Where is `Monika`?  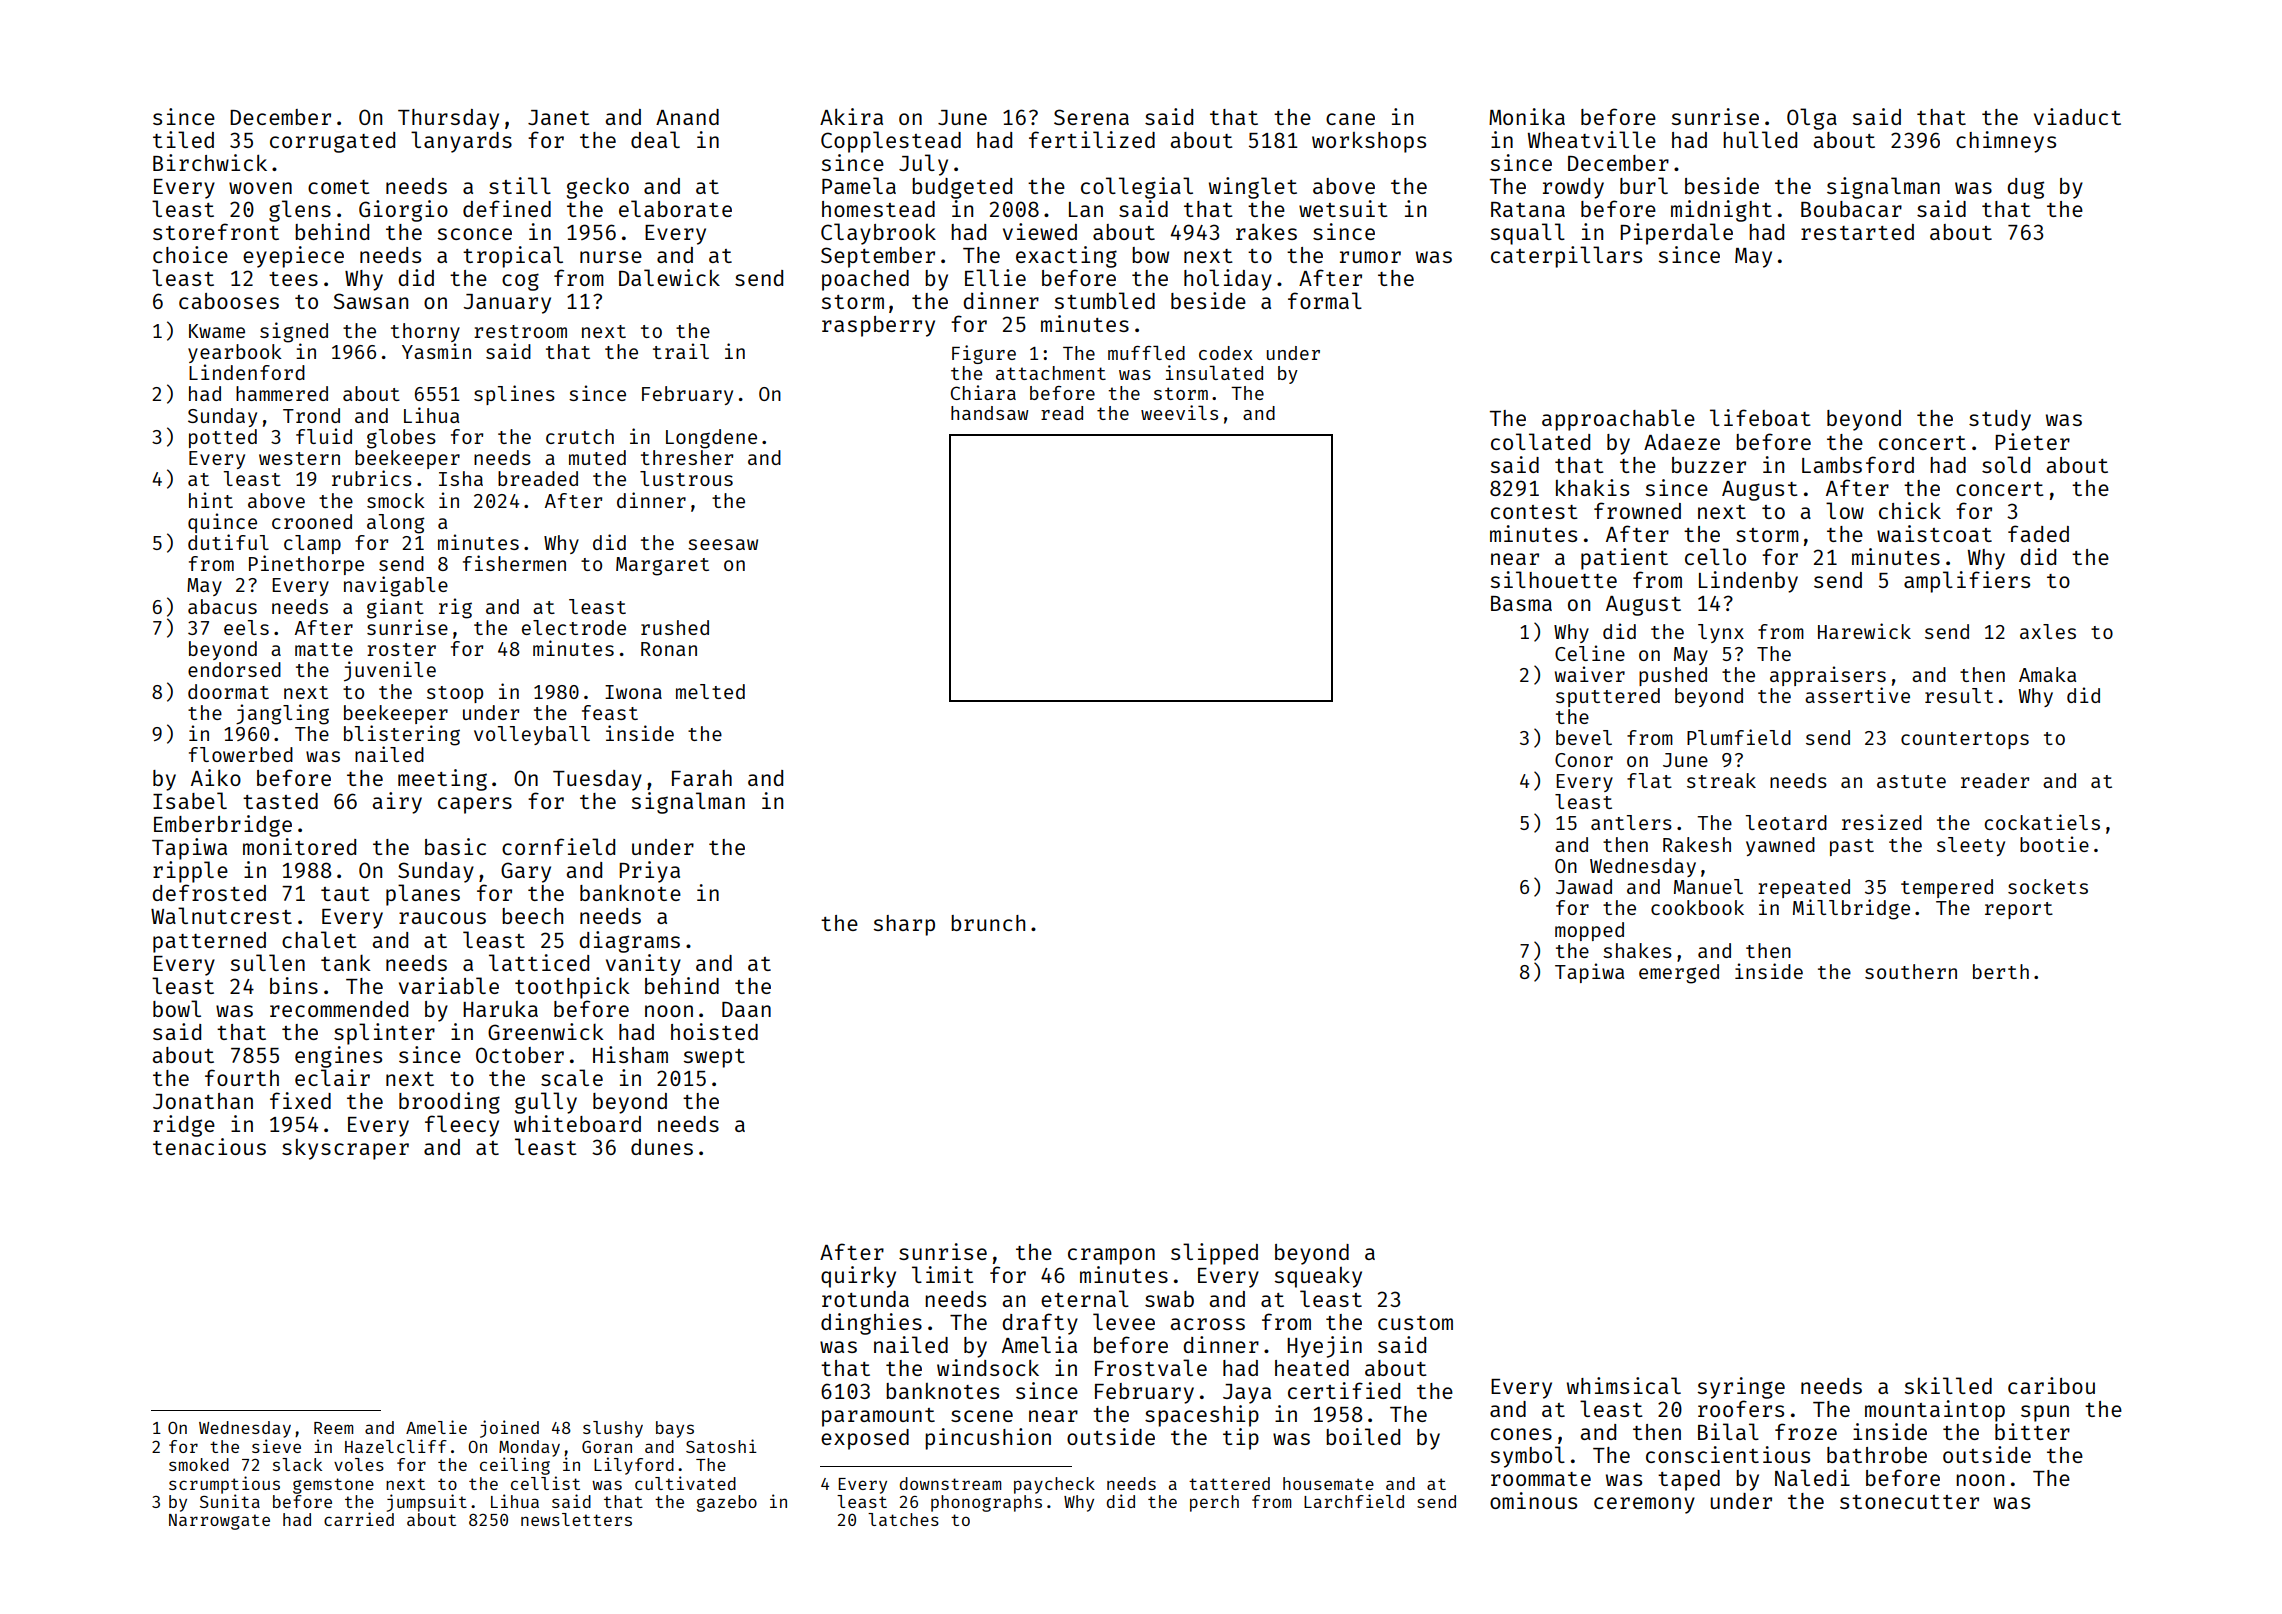
Monika is located at coordinates (1527, 116).
